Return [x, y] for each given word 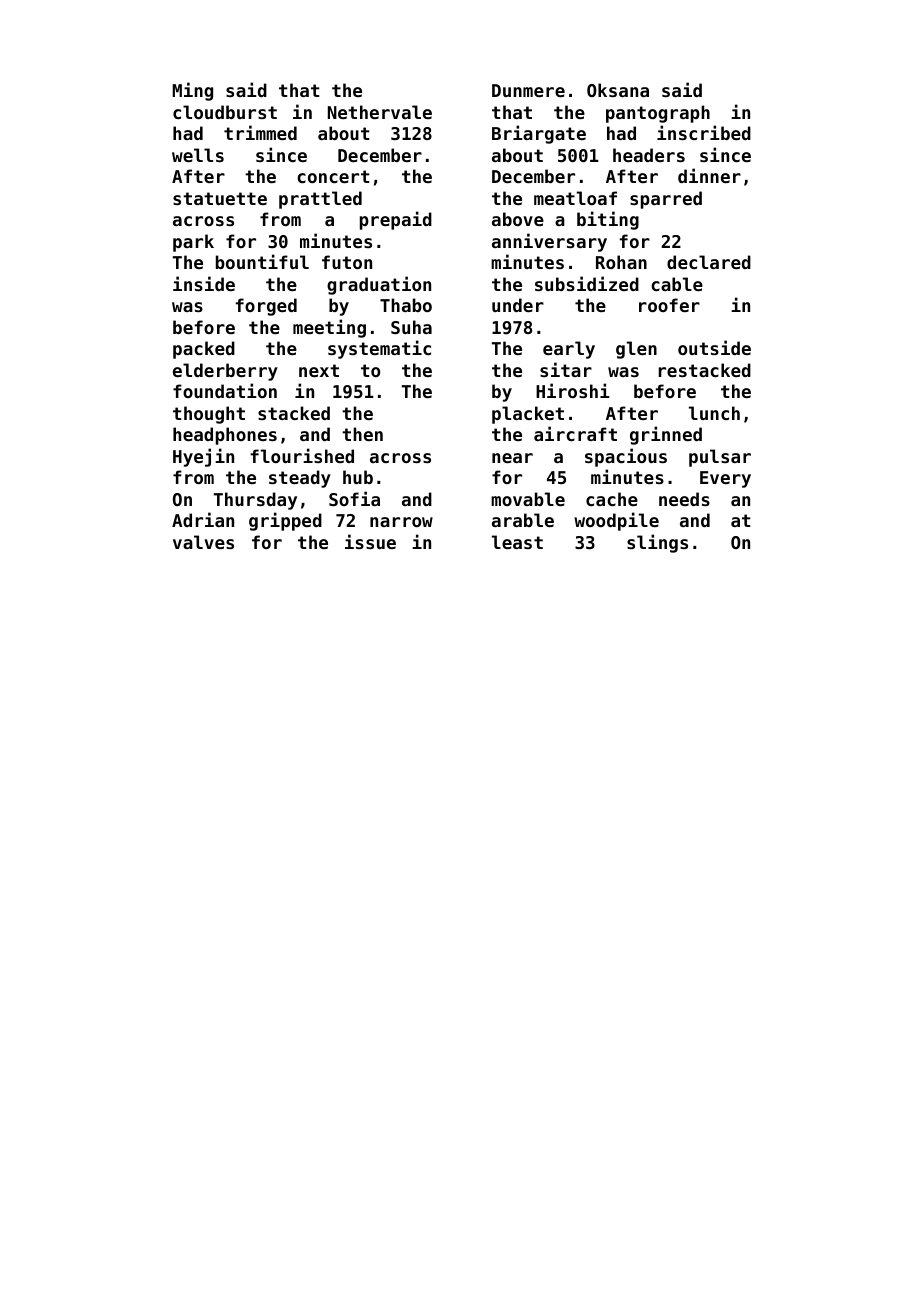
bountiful [262, 261]
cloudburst [225, 112]
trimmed [260, 132]
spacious [626, 457]
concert [333, 176]
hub [358, 477]
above [518, 219]
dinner [709, 175]
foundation [225, 390]
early [569, 350]
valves [203, 542]
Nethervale [380, 112]
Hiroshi [573, 390]
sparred [666, 200]
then [362, 434]
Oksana [618, 90]
